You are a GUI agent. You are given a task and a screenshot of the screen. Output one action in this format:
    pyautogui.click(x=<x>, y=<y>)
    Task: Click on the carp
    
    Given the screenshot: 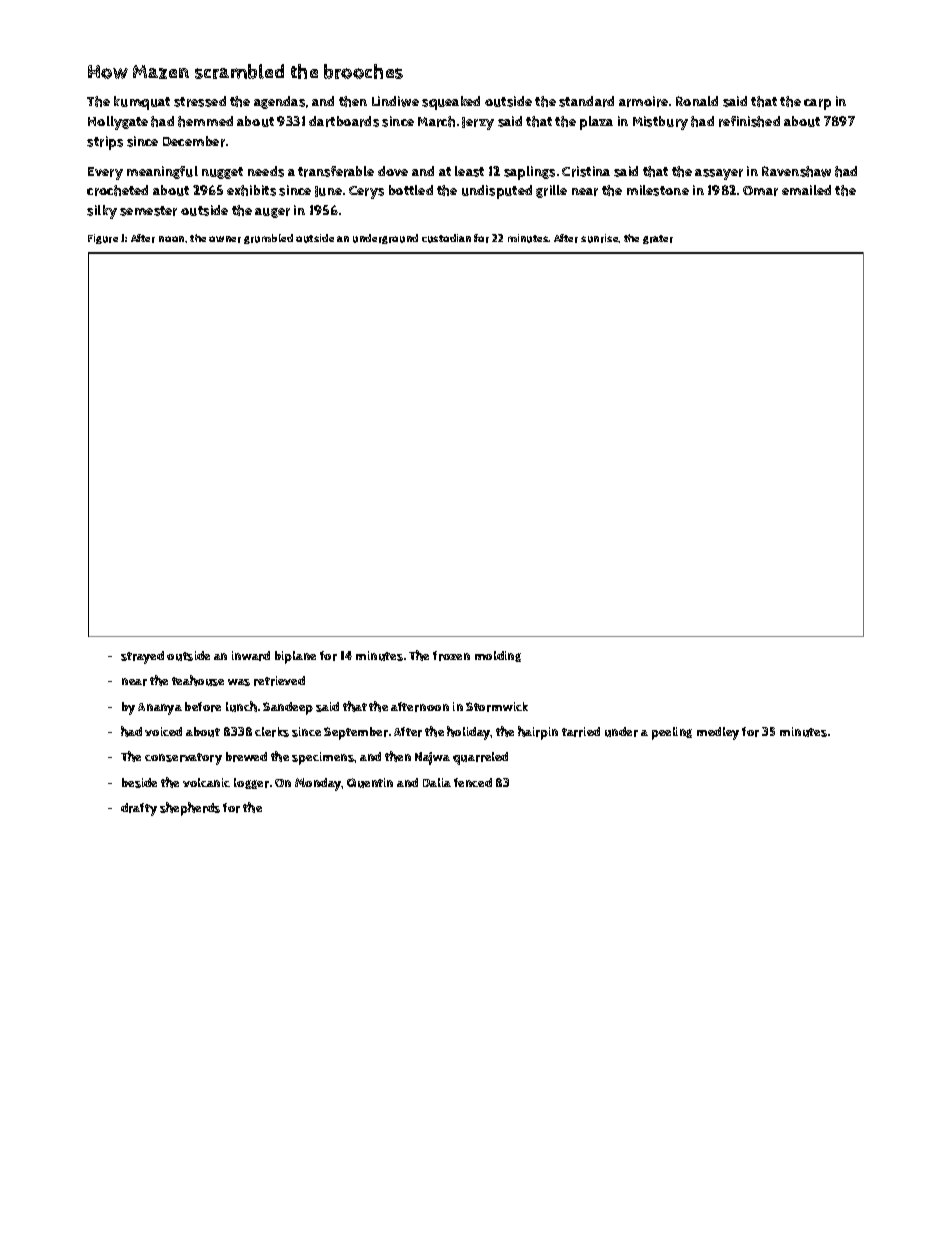 What is the action you would take?
    pyautogui.click(x=817, y=104)
